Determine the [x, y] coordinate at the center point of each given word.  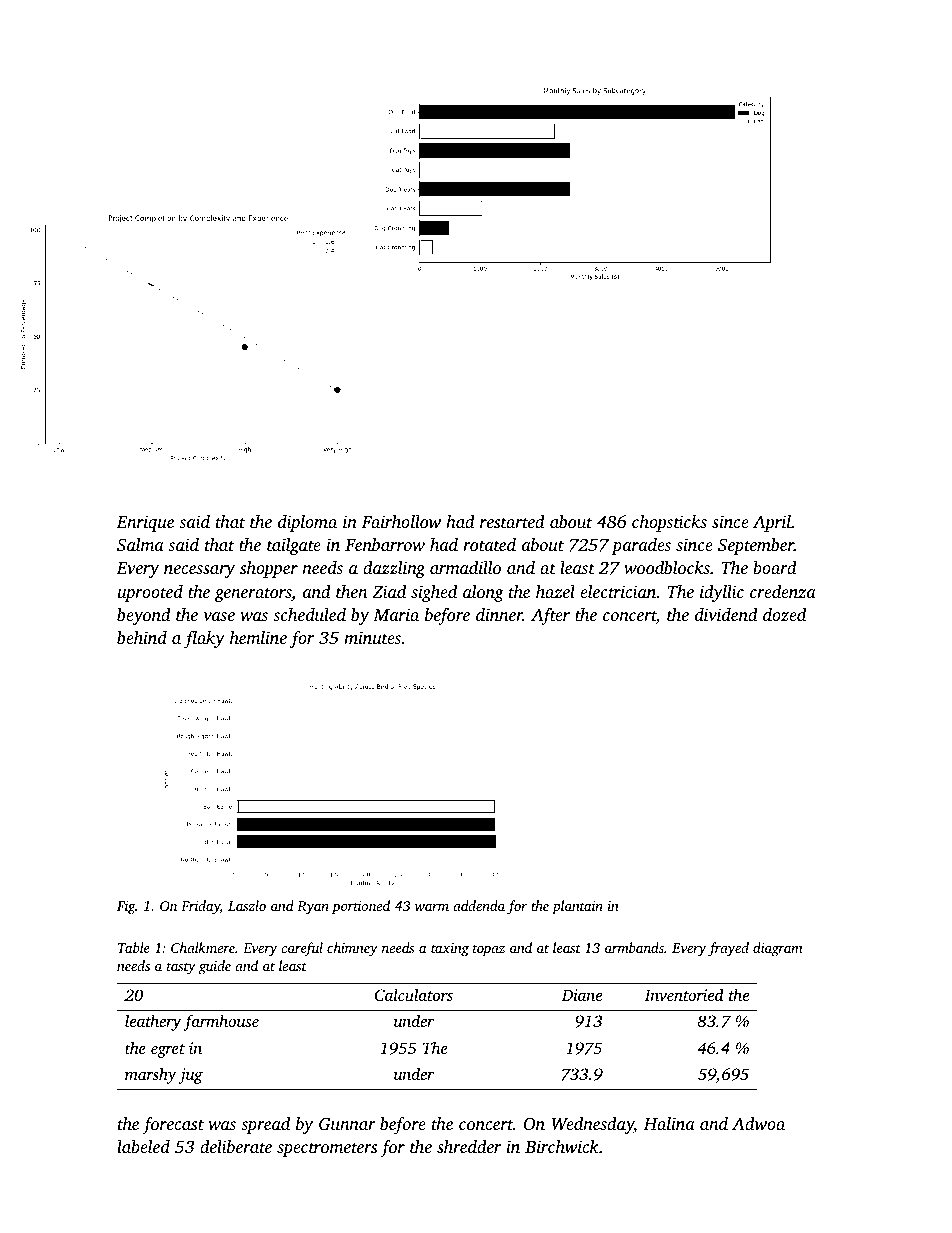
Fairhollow [401, 521]
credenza [783, 591]
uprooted [150, 593]
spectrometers [327, 1149]
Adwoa [758, 1123]
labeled [143, 1146]
